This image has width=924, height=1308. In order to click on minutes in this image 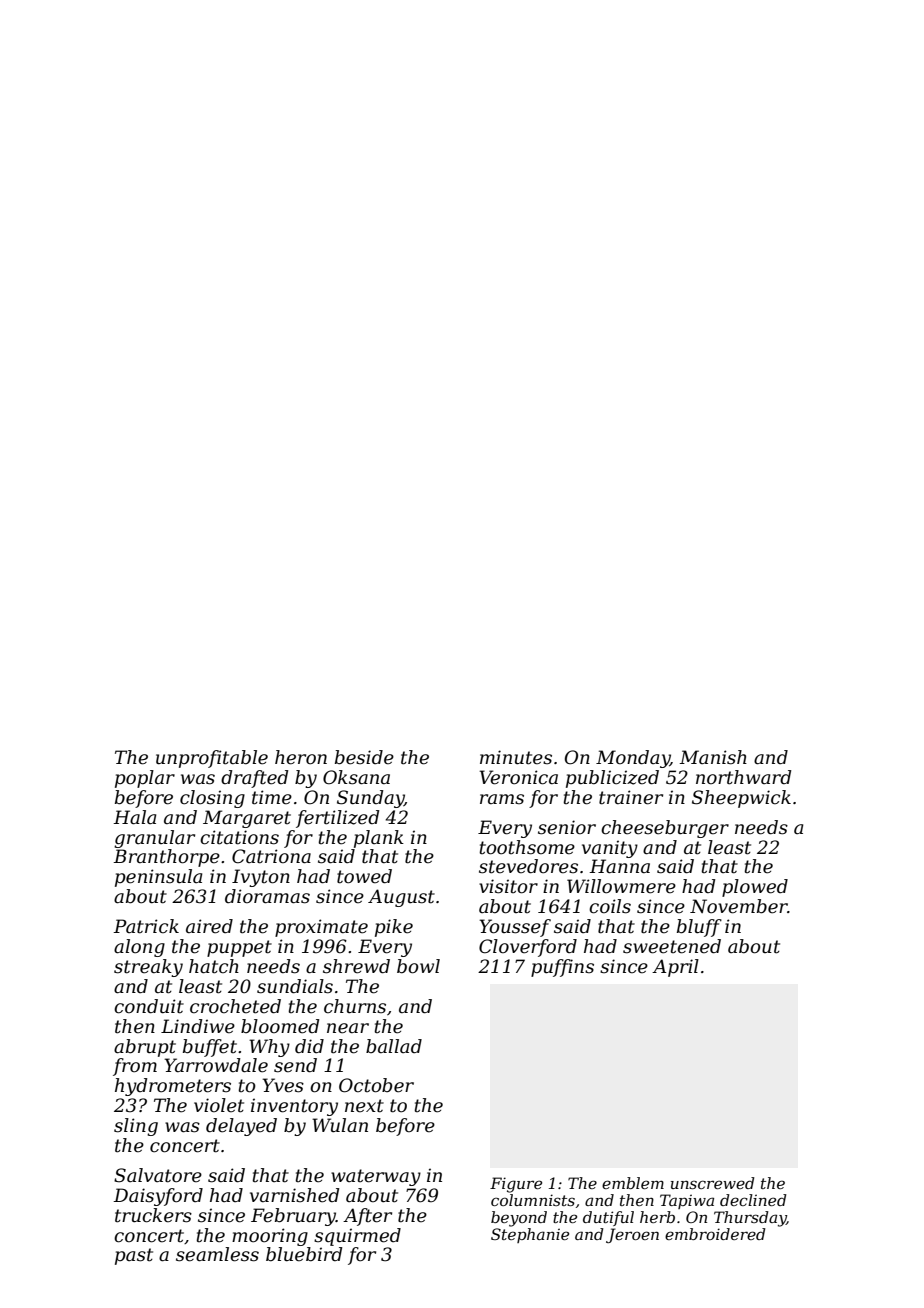, I will do `click(516, 757)`.
